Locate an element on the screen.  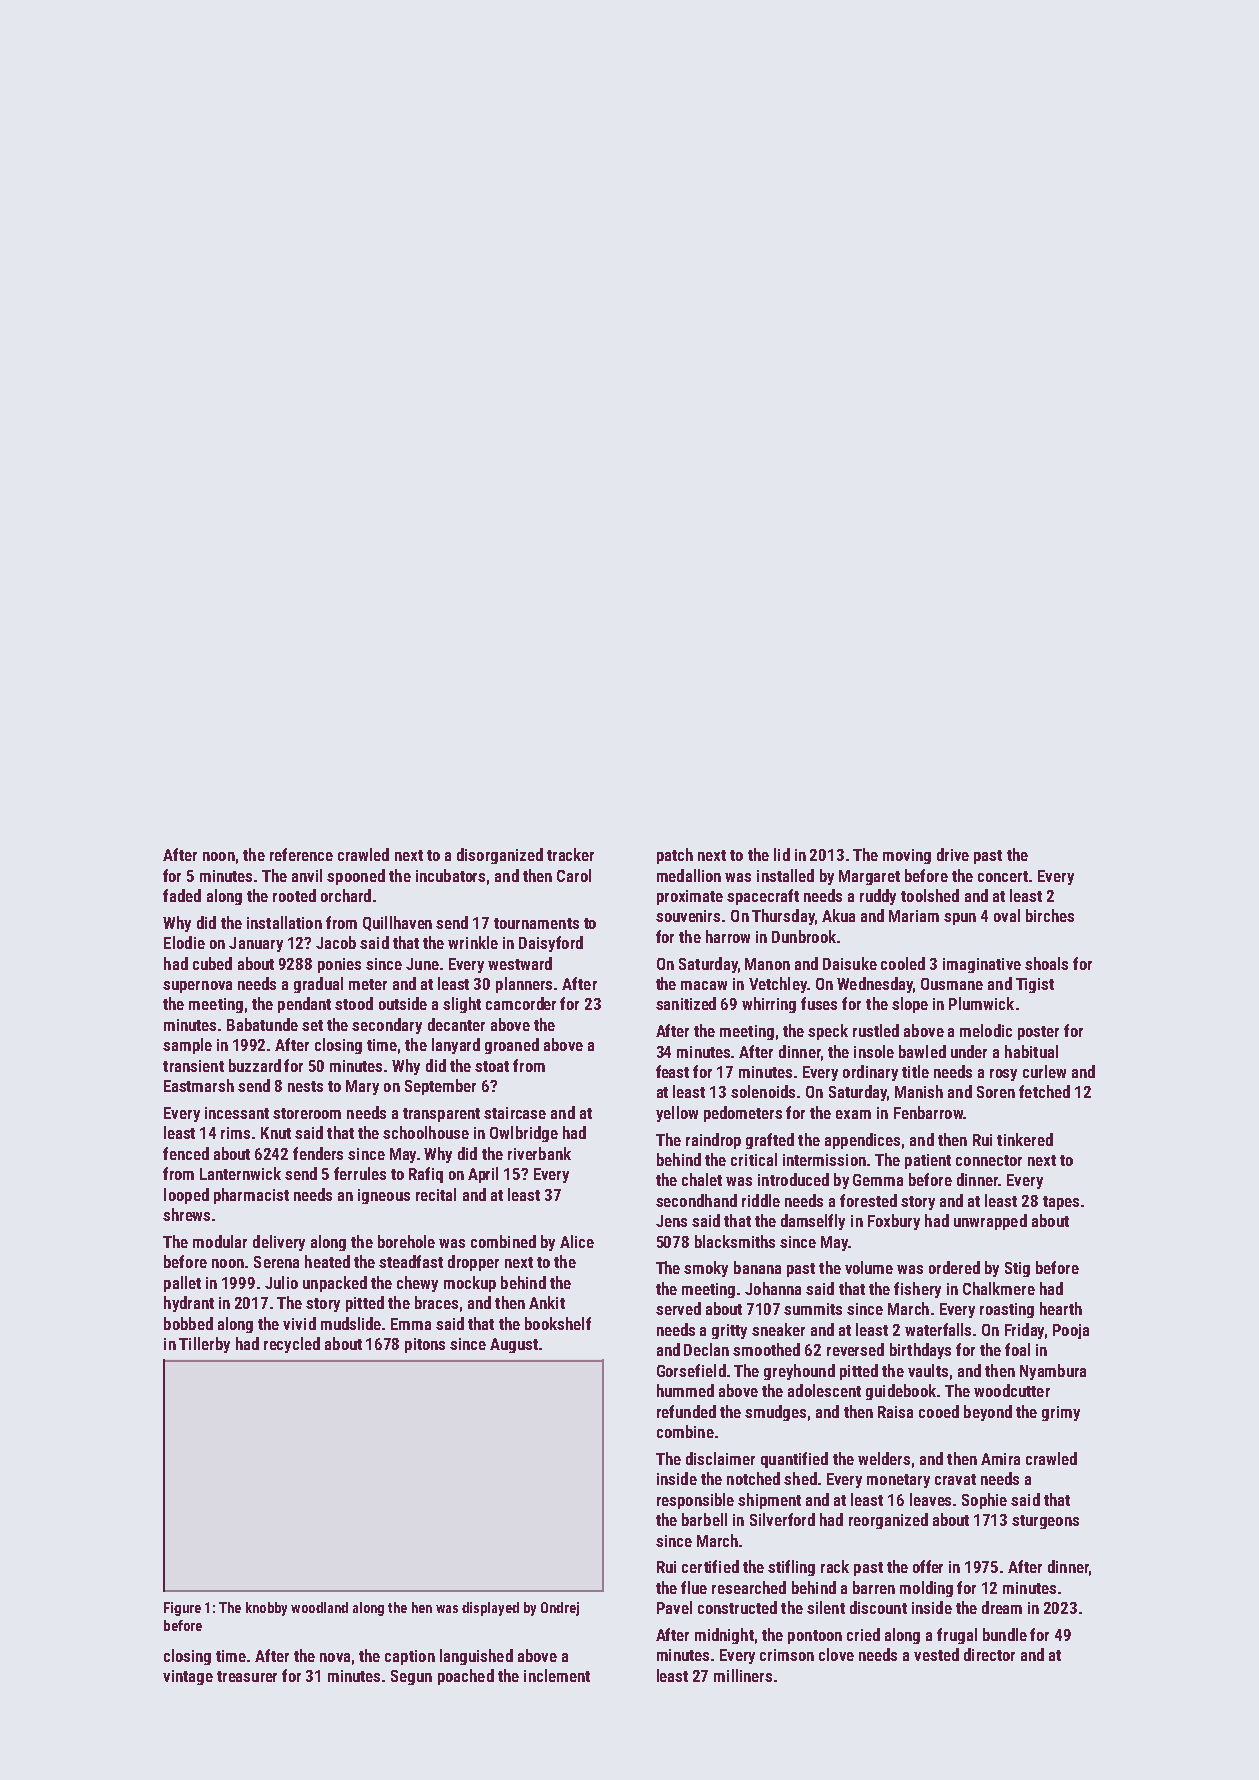
patch is located at coordinates (675, 856).
